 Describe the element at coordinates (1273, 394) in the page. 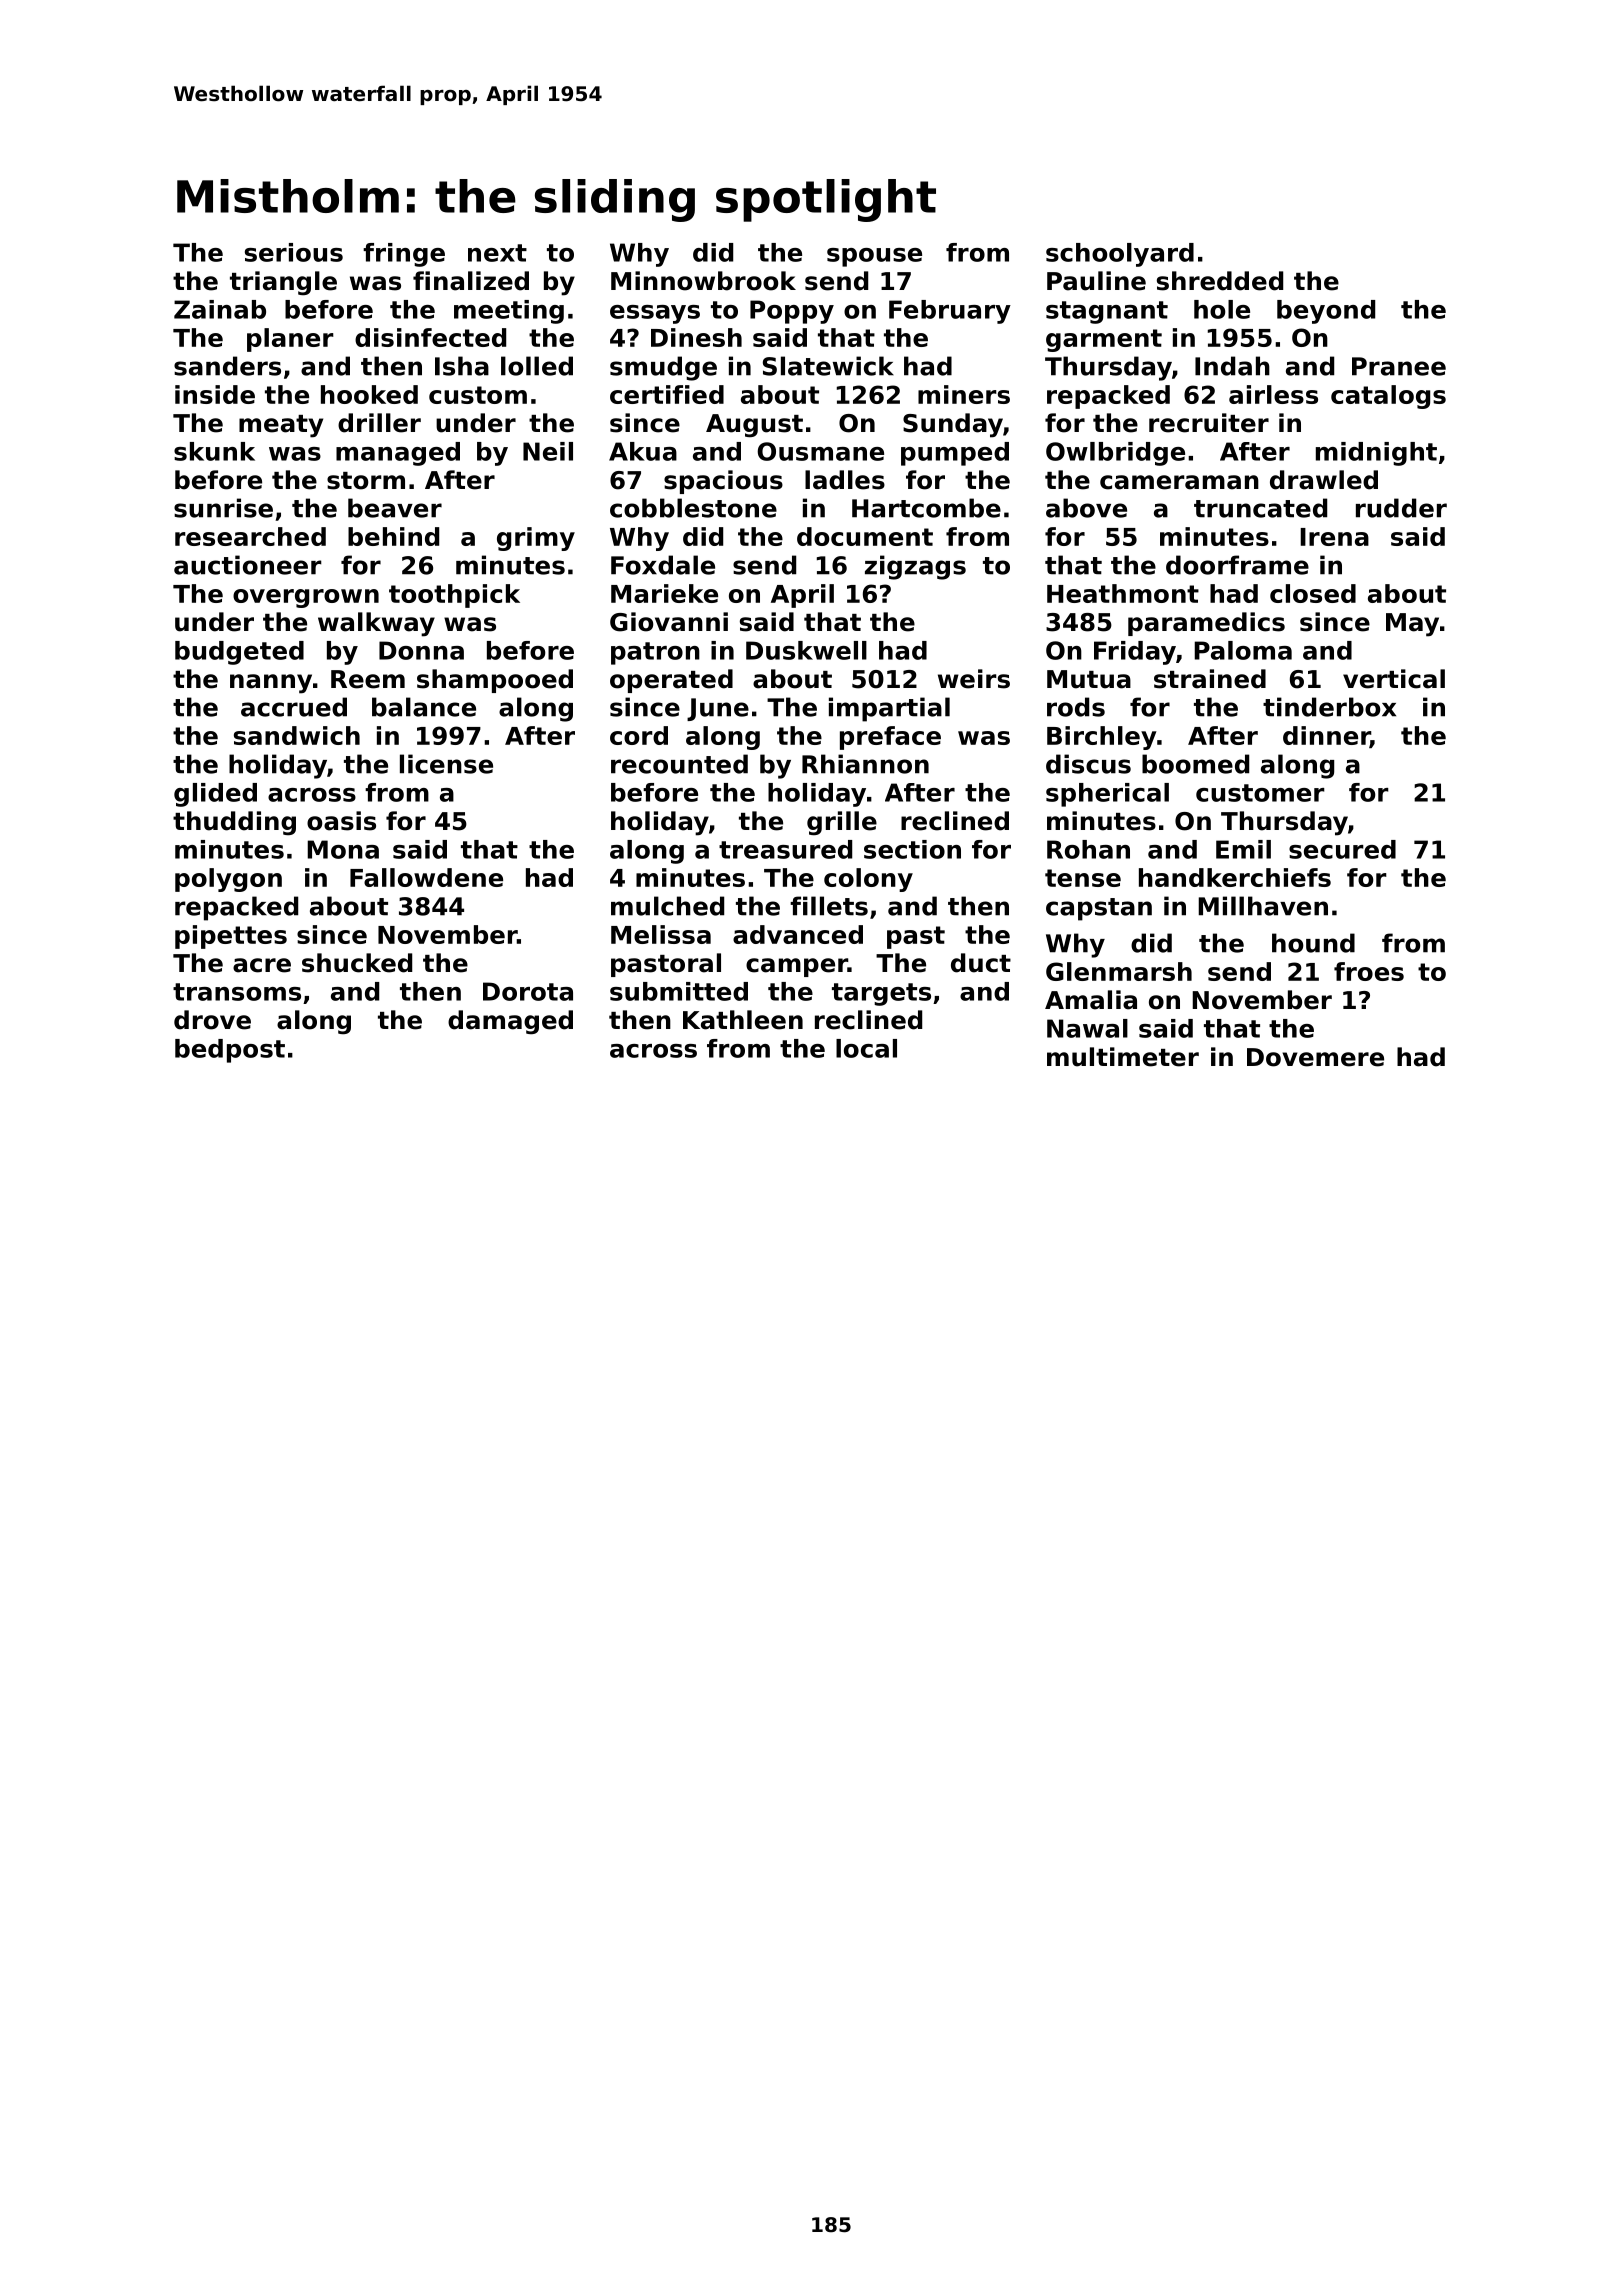

I see `airless` at that location.
